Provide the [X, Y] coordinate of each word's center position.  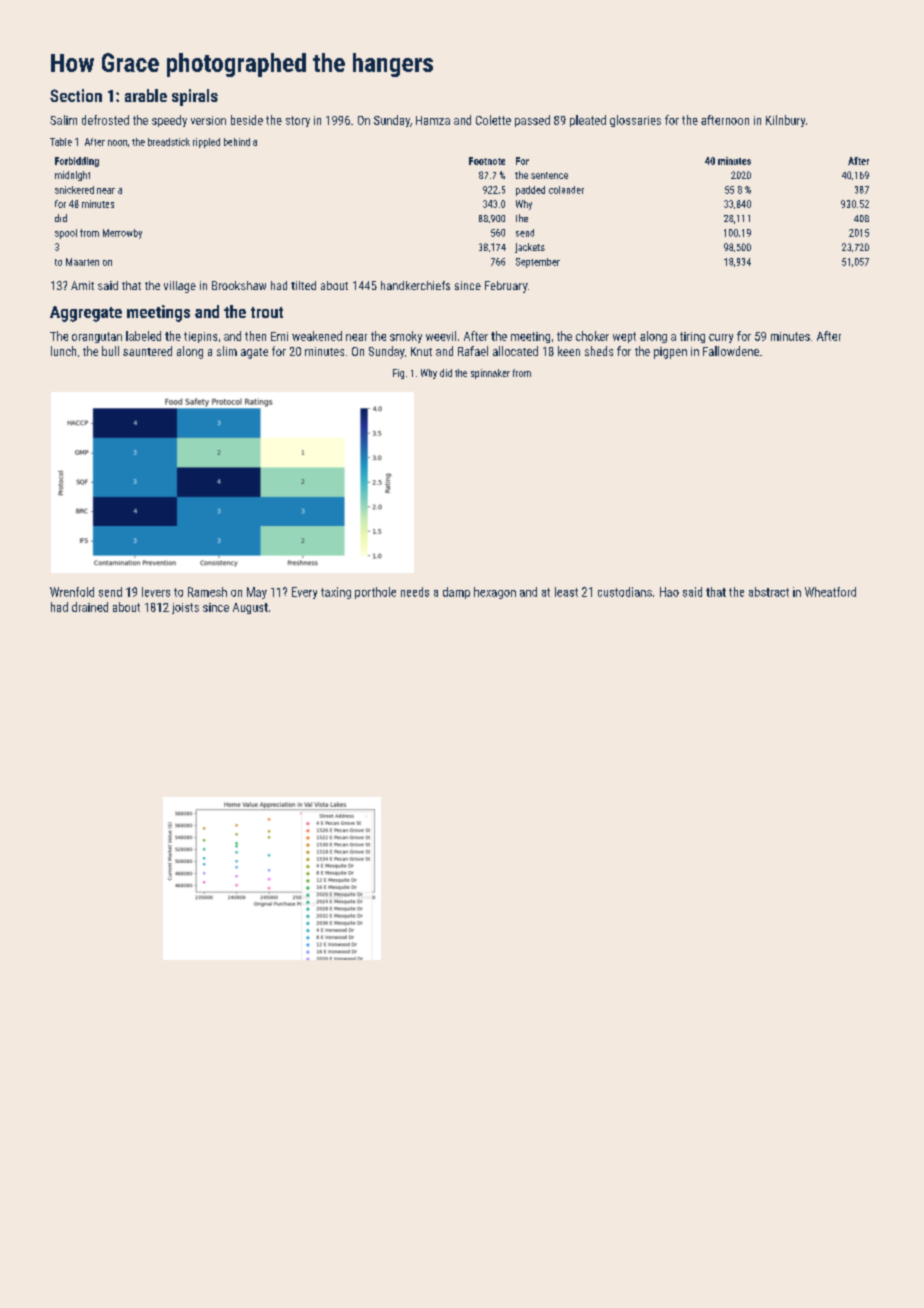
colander [566, 190]
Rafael [473, 351]
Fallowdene [731, 351]
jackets [530, 248]
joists [185, 608]
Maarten [82, 262]
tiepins [200, 337]
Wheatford [830, 592]
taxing [336, 593]
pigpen [670, 353]
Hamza [433, 120]
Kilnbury [785, 121]
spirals [195, 97]
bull [110, 351]
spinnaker [490, 374]
